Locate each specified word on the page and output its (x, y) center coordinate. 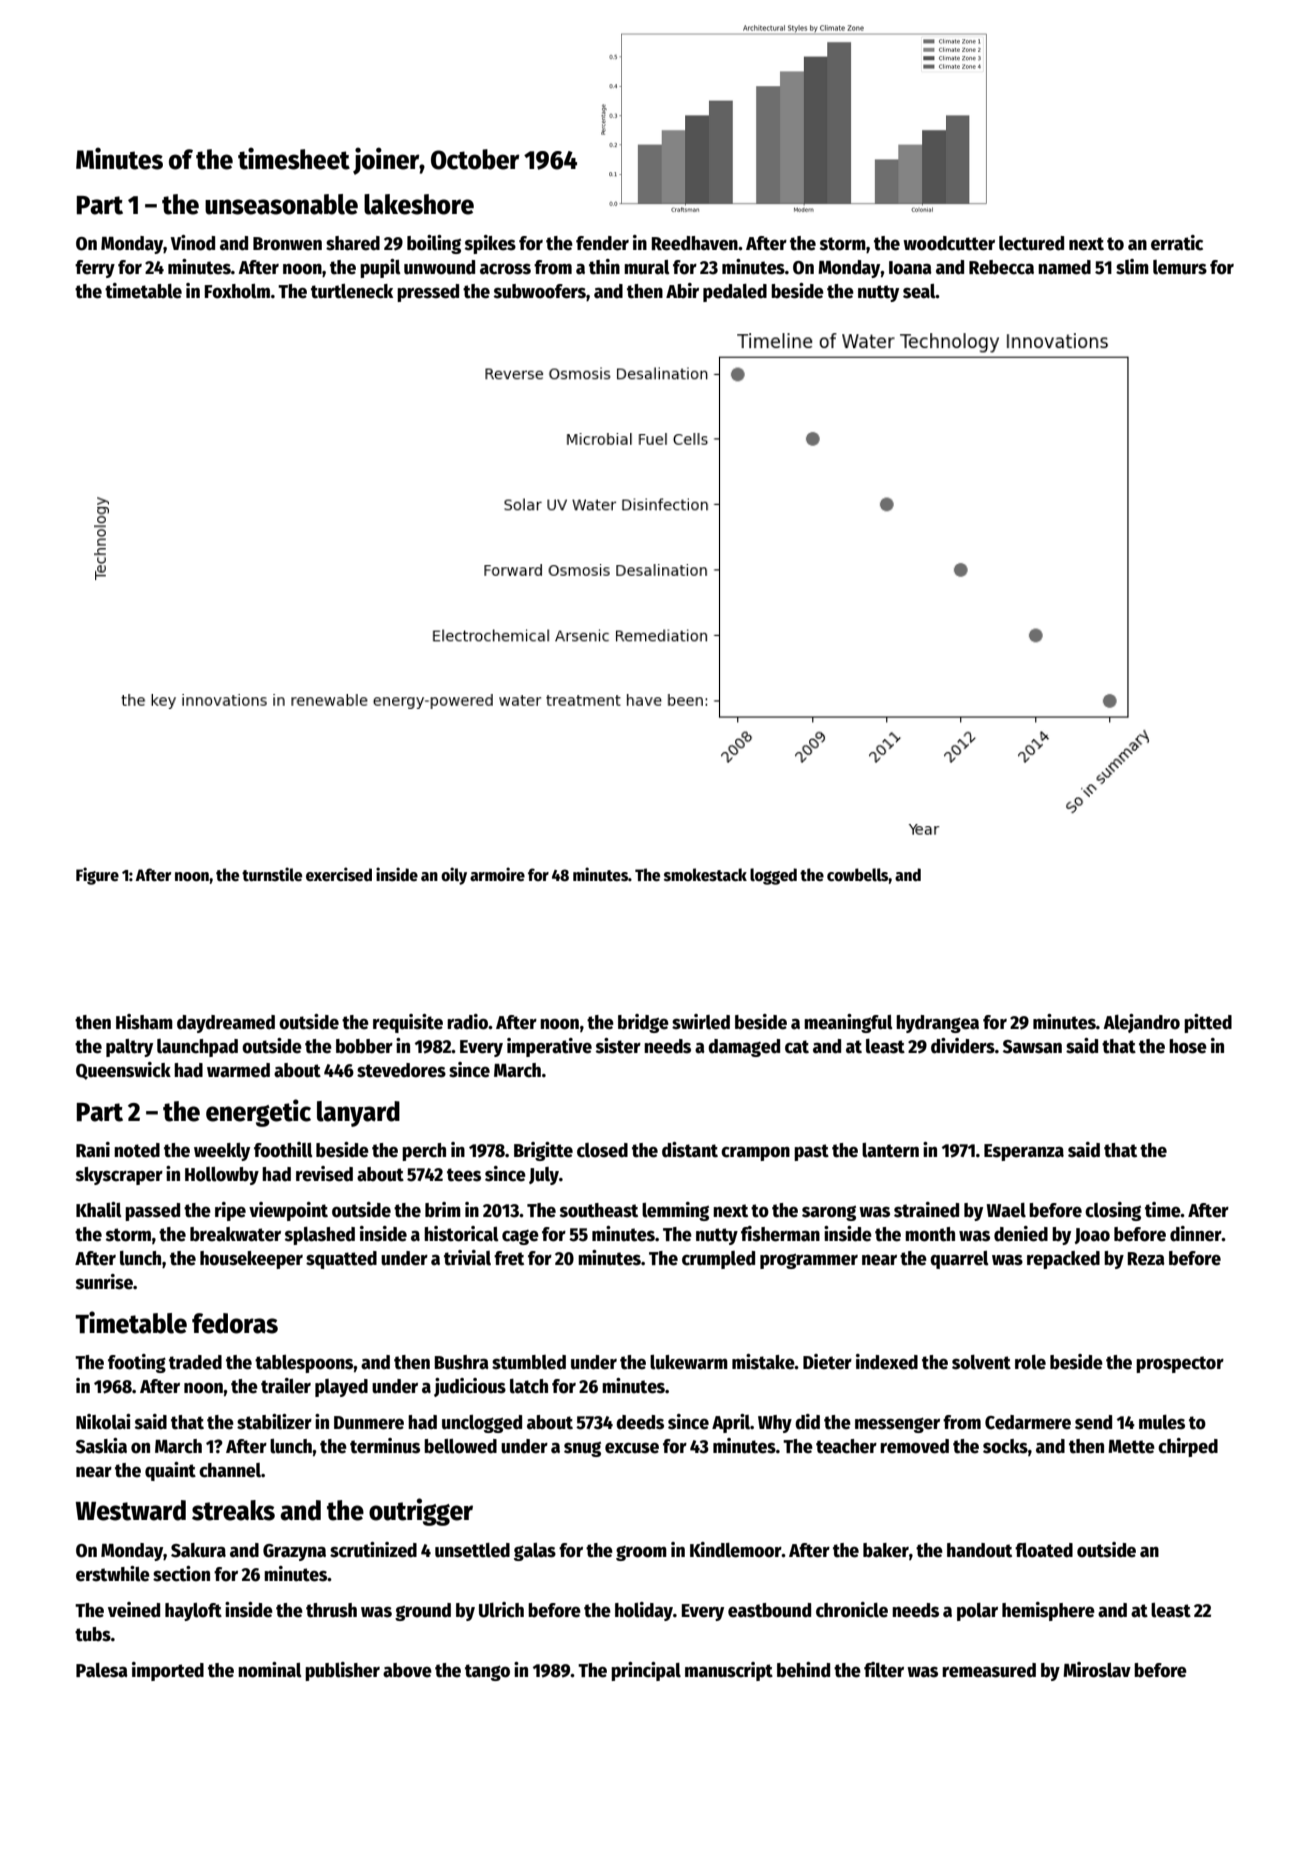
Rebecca (1001, 267)
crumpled (718, 1260)
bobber (364, 1046)
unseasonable (281, 204)
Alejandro (1141, 1023)
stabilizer (274, 1422)
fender (602, 243)
